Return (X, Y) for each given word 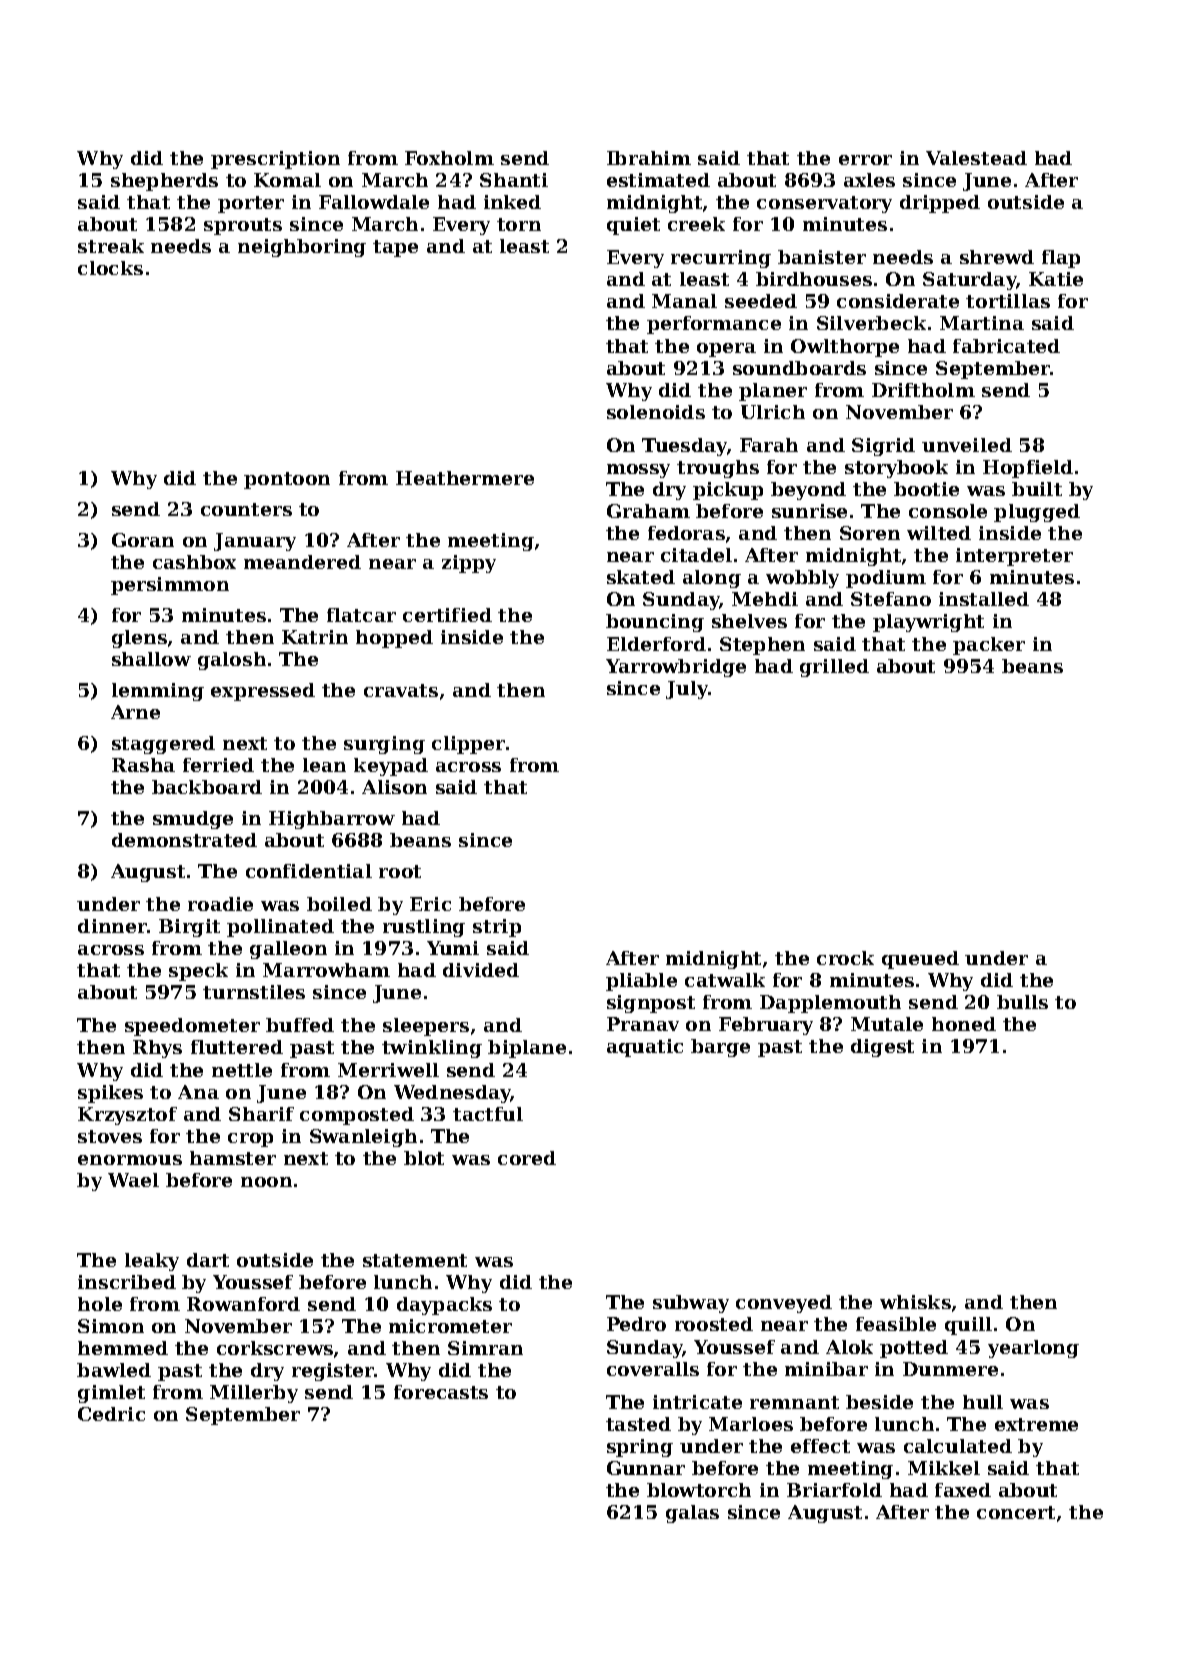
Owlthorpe (845, 348)
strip (497, 928)
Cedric (111, 1414)
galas (692, 1514)
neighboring (302, 248)
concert (1016, 1512)
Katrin (315, 637)
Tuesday (684, 447)
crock (845, 958)
